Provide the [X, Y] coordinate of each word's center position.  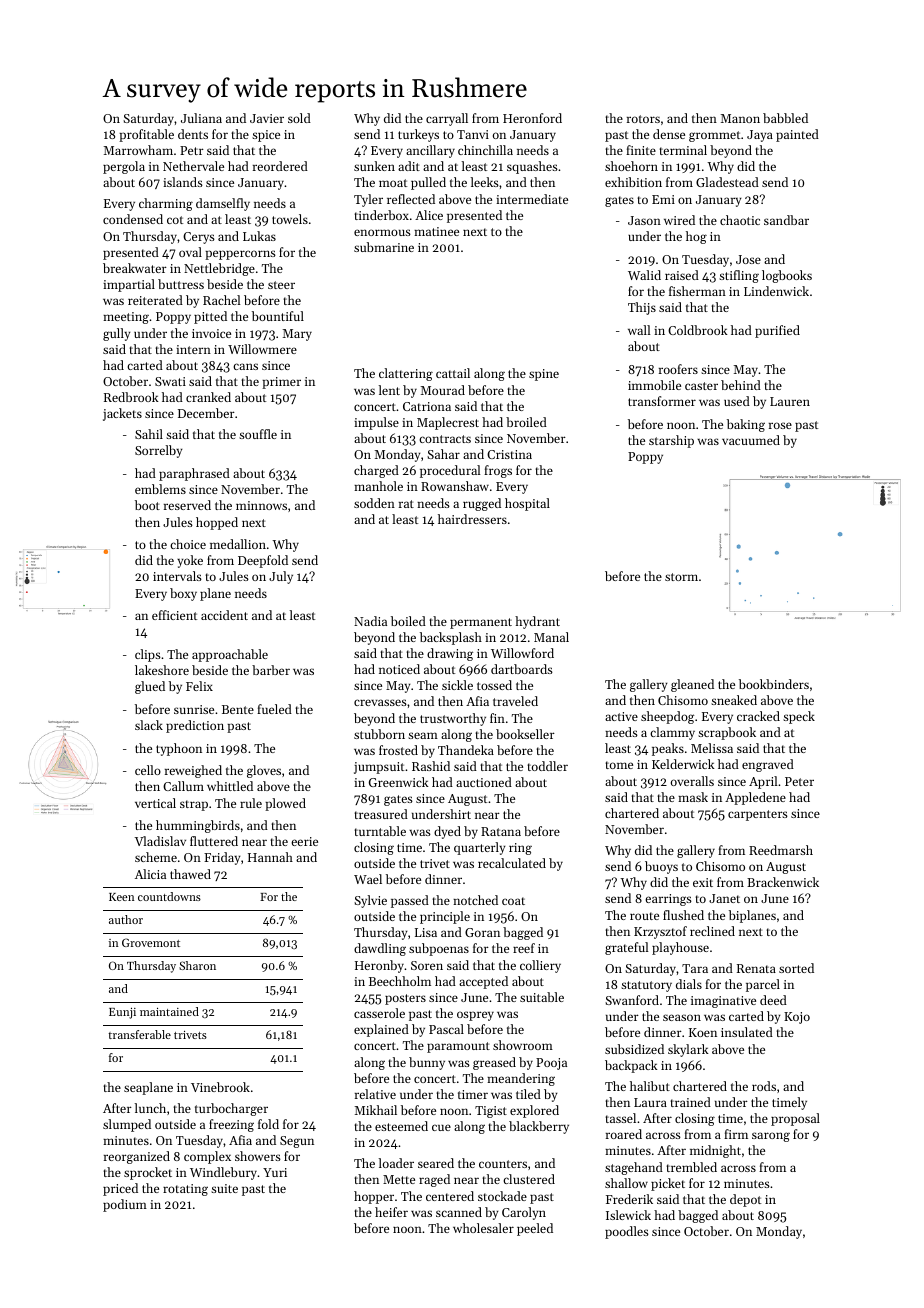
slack [149, 725]
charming [166, 204]
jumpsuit [379, 768]
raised [682, 275]
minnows [261, 505]
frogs [498, 471]
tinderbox [381, 215]
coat [513, 901]
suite [224, 1188]
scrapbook [727, 733]
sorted [796, 968]
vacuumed [751, 440]
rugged [482, 504]
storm [681, 577]
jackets [122, 414]
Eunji [122, 1013]
